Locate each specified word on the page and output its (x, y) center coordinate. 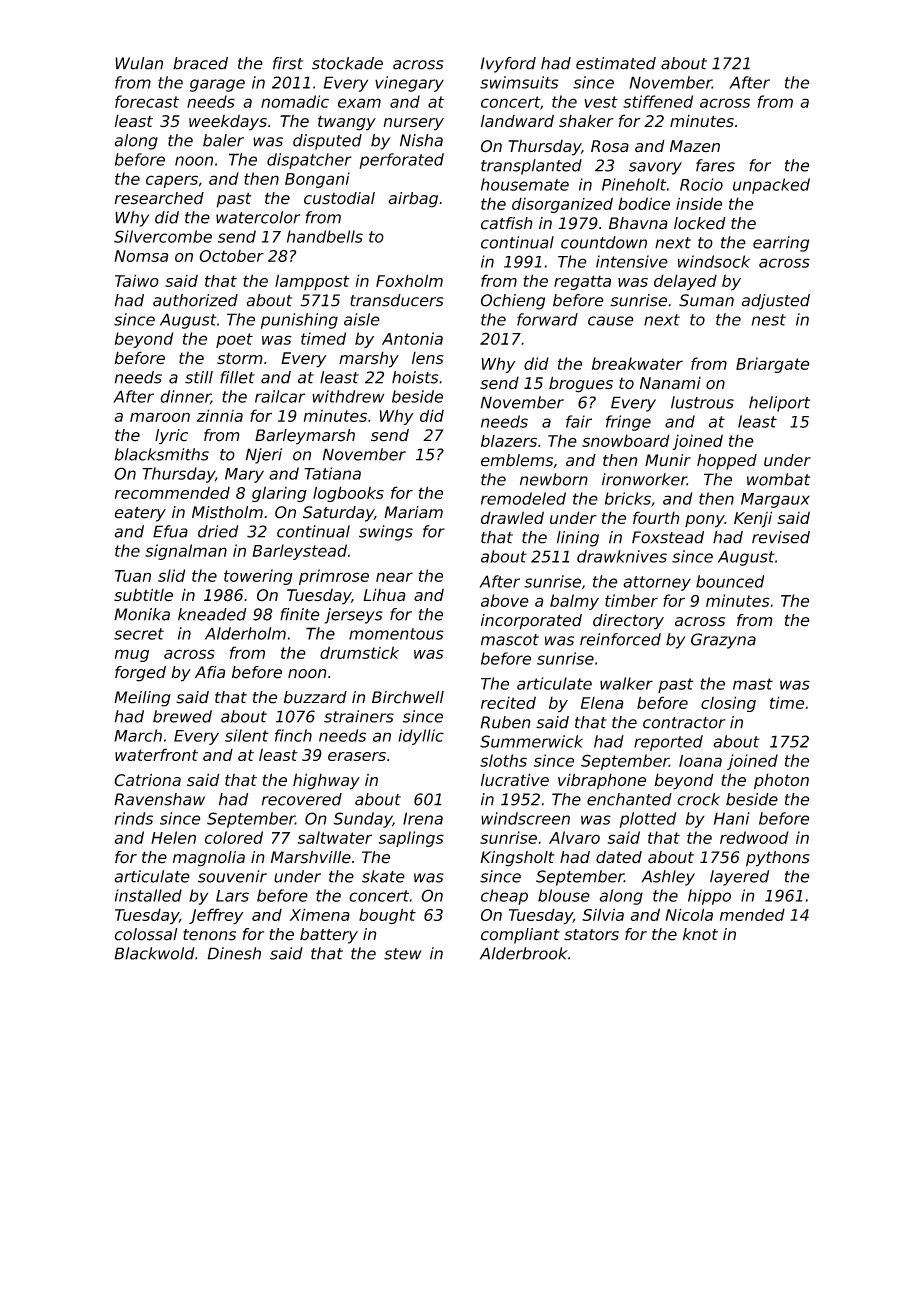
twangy (347, 123)
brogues (581, 384)
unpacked (771, 186)
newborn (554, 479)
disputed (327, 142)
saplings (411, 839)
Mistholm (227, 512)
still (199, 377)
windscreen (525, 818)
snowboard (626, 440)
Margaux (775, 500)
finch (293, 735)
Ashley (668, 878)
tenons (209, 935)
